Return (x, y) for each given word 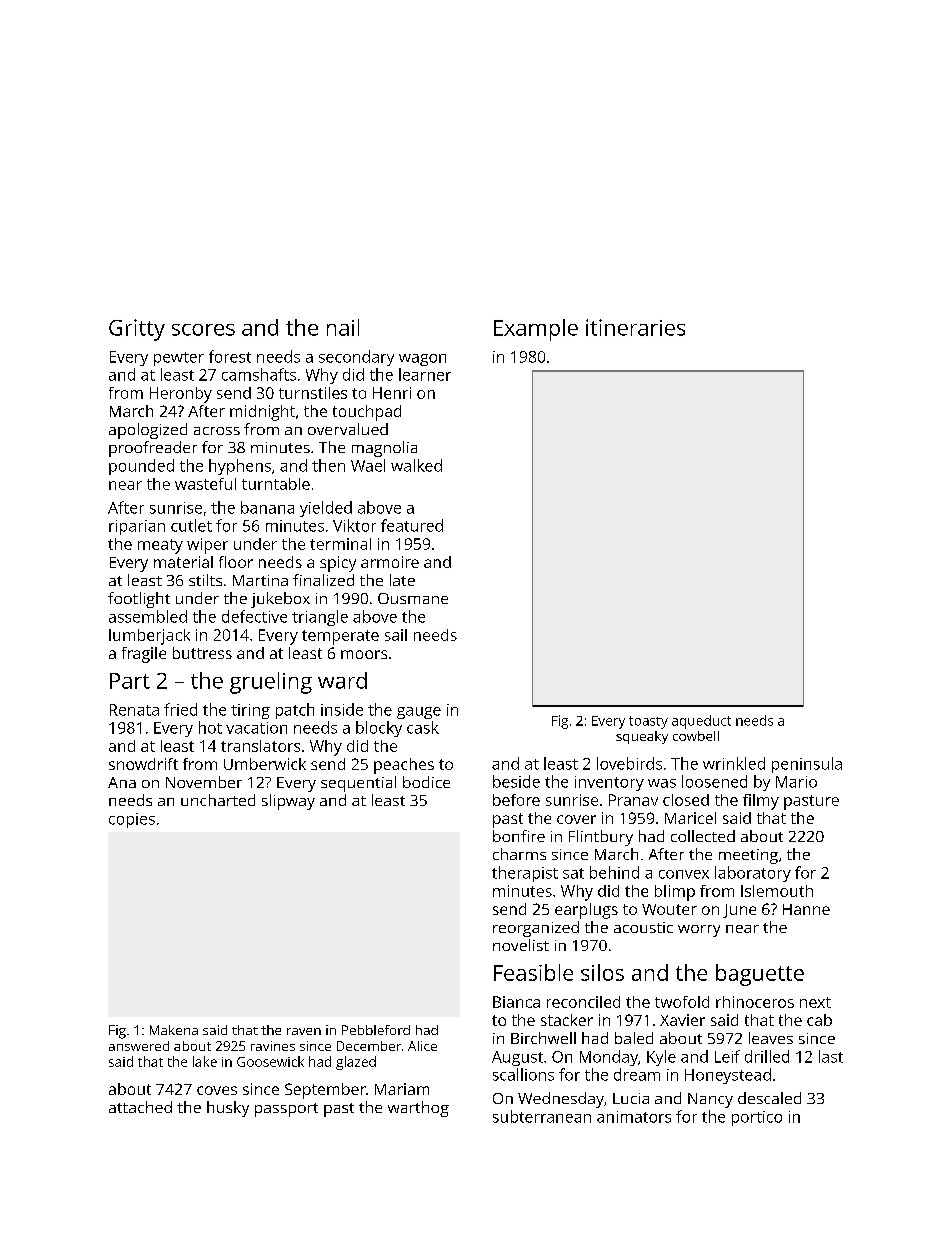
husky (228, 1109)
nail (343, 327)
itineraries (635, 327)
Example (536, 330)
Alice (422, 1046)
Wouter (669, 909)
